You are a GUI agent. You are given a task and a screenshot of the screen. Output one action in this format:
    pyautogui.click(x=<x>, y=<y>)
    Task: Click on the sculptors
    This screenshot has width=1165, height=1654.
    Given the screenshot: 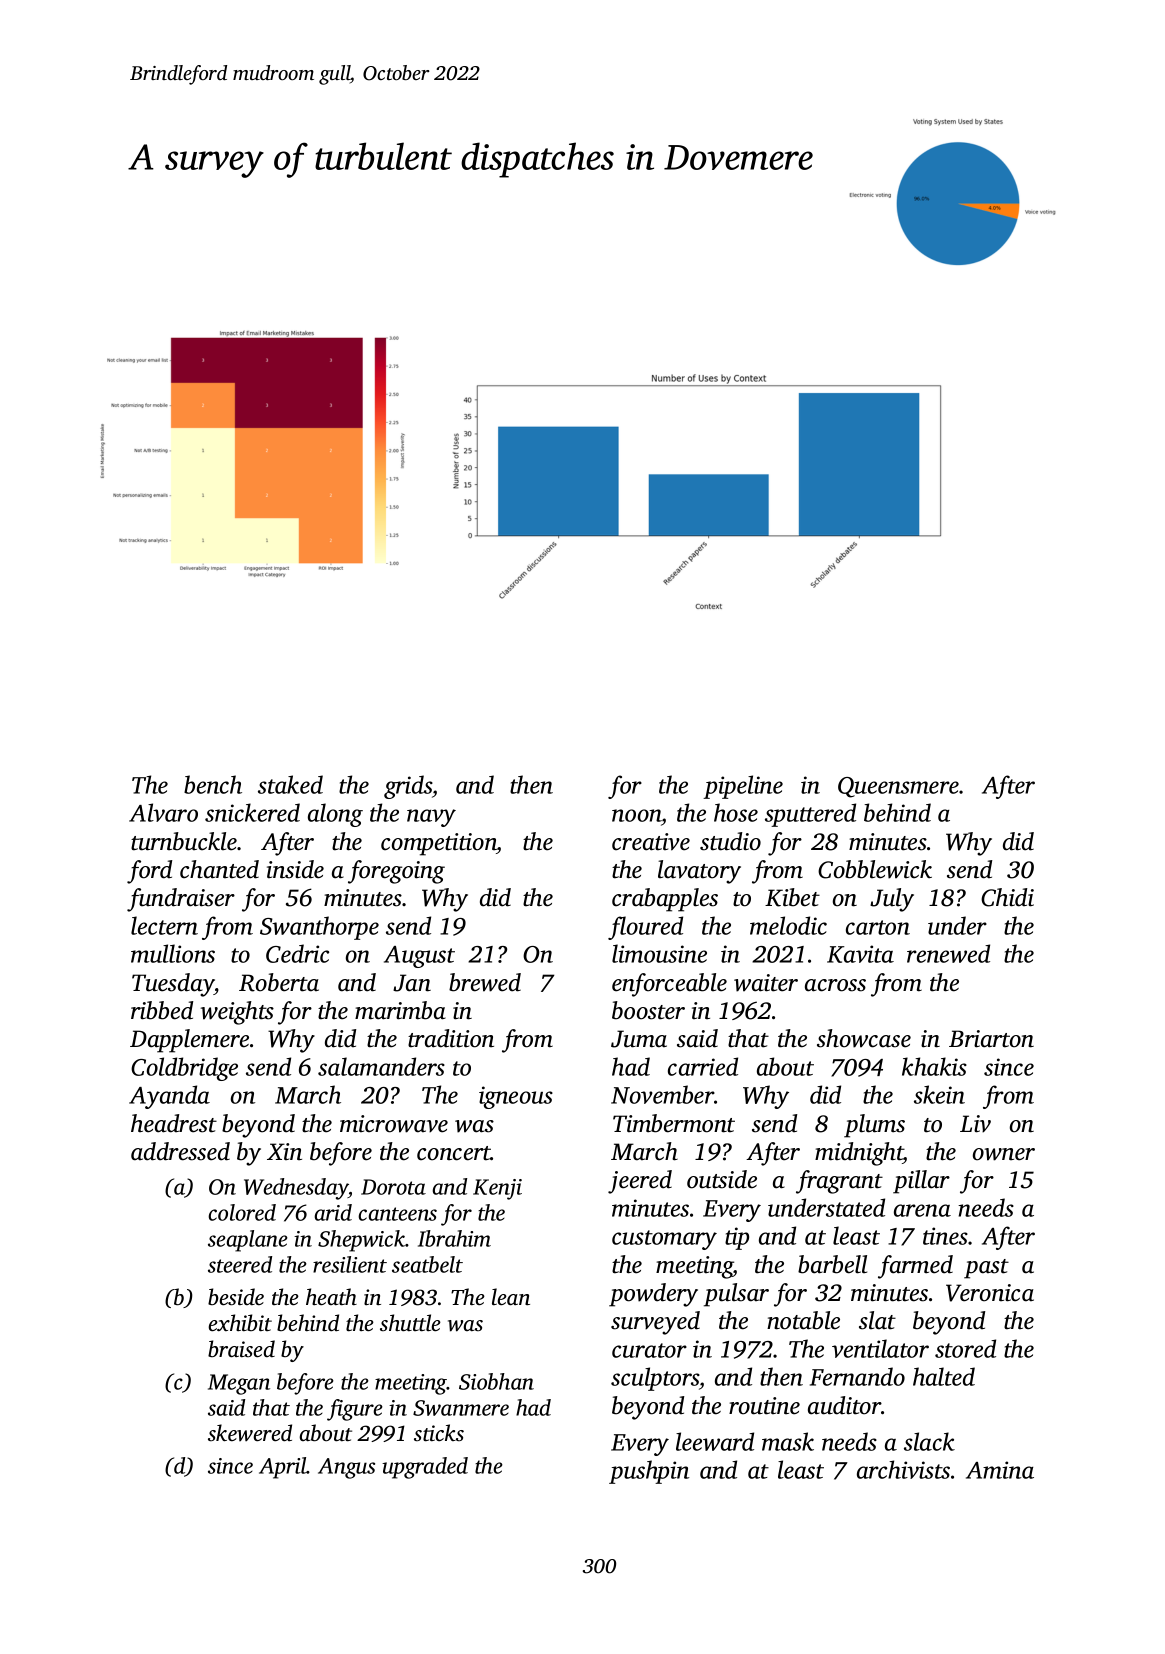 What is the action you would take?
    pyautogui.click(x=655, y=1379)
